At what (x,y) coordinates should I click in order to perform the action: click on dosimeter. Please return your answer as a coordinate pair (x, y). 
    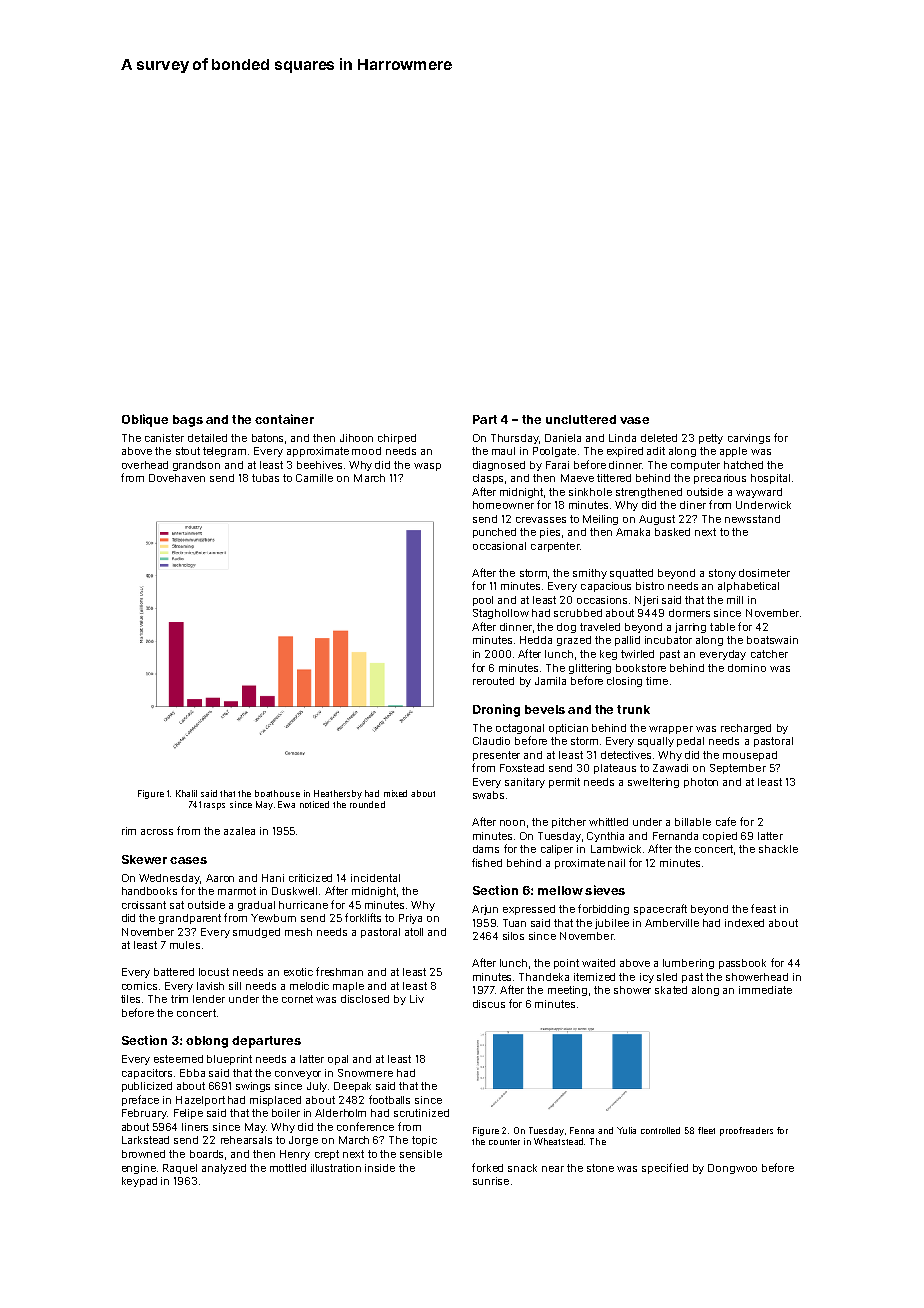
    Looking at the image, I should click on (764, 573).
